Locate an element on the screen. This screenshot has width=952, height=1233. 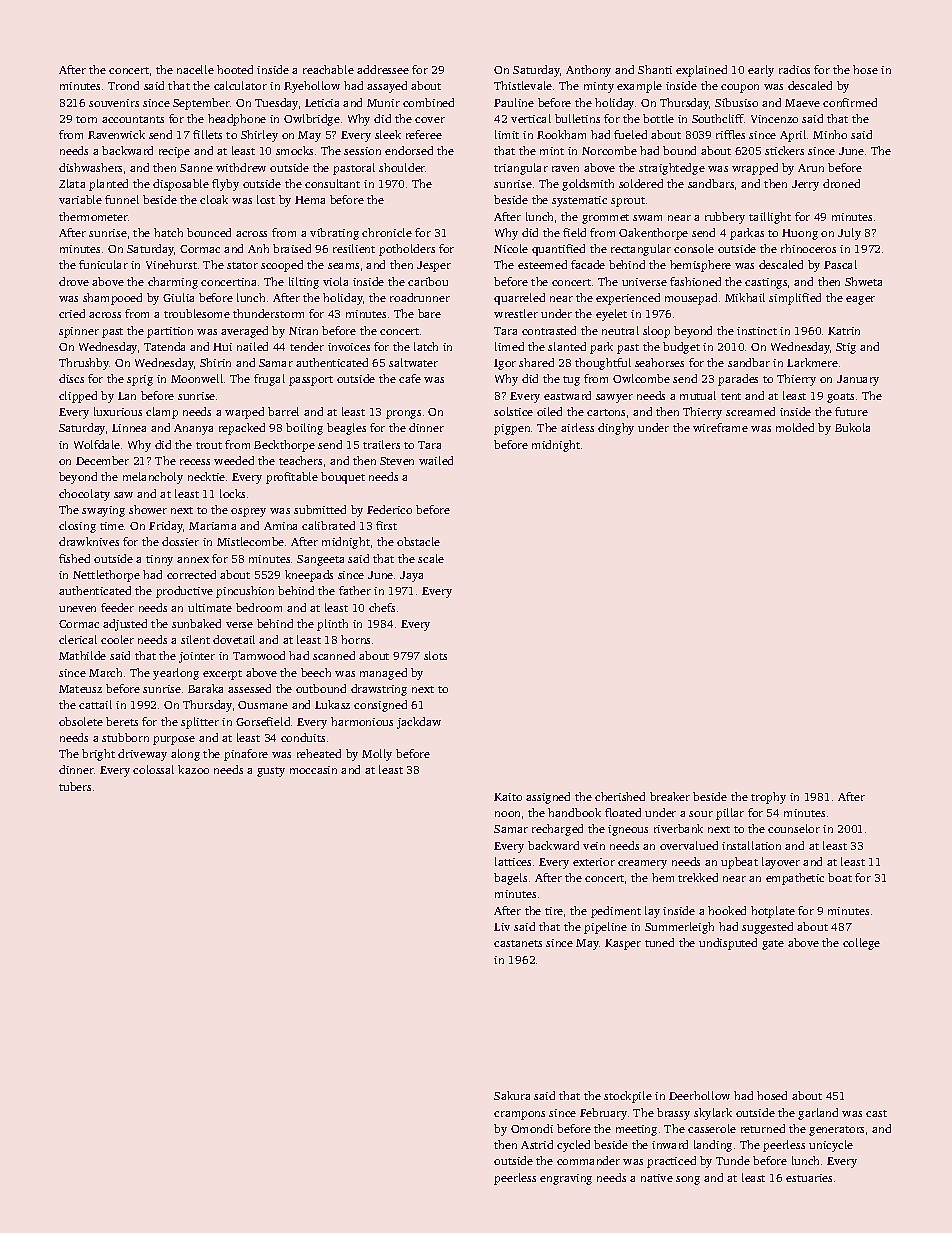
nacelle is located at coordinates (195, 69).
